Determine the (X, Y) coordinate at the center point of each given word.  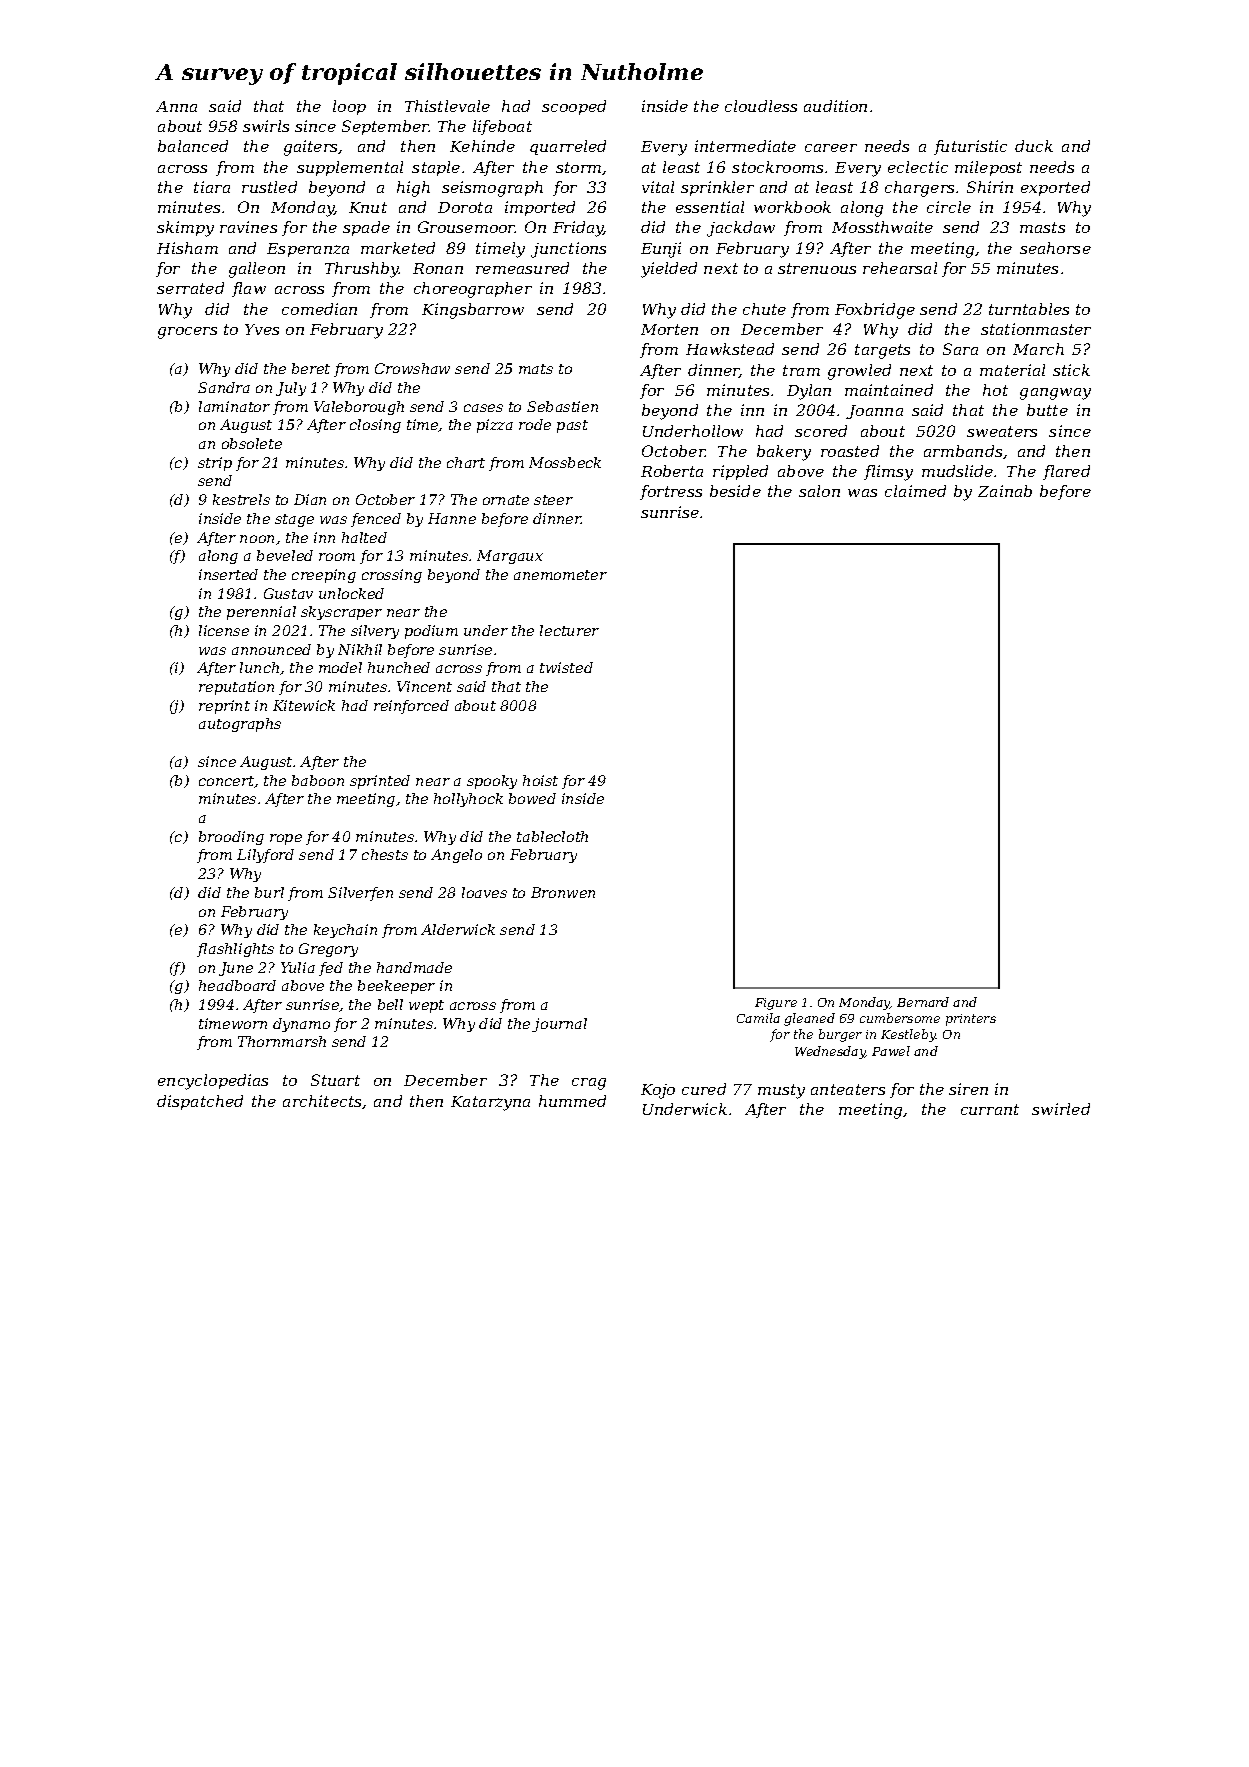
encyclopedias (213, 1082)
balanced (193, 146)
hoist (540, 780)
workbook (792, 207)
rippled (740, 472)
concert (226, 781)
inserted (228, 574)
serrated (190, 288)
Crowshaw (412, 368)
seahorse (1055, 248)
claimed (915, 491)
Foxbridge (875, 311)
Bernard (923, 1002)
